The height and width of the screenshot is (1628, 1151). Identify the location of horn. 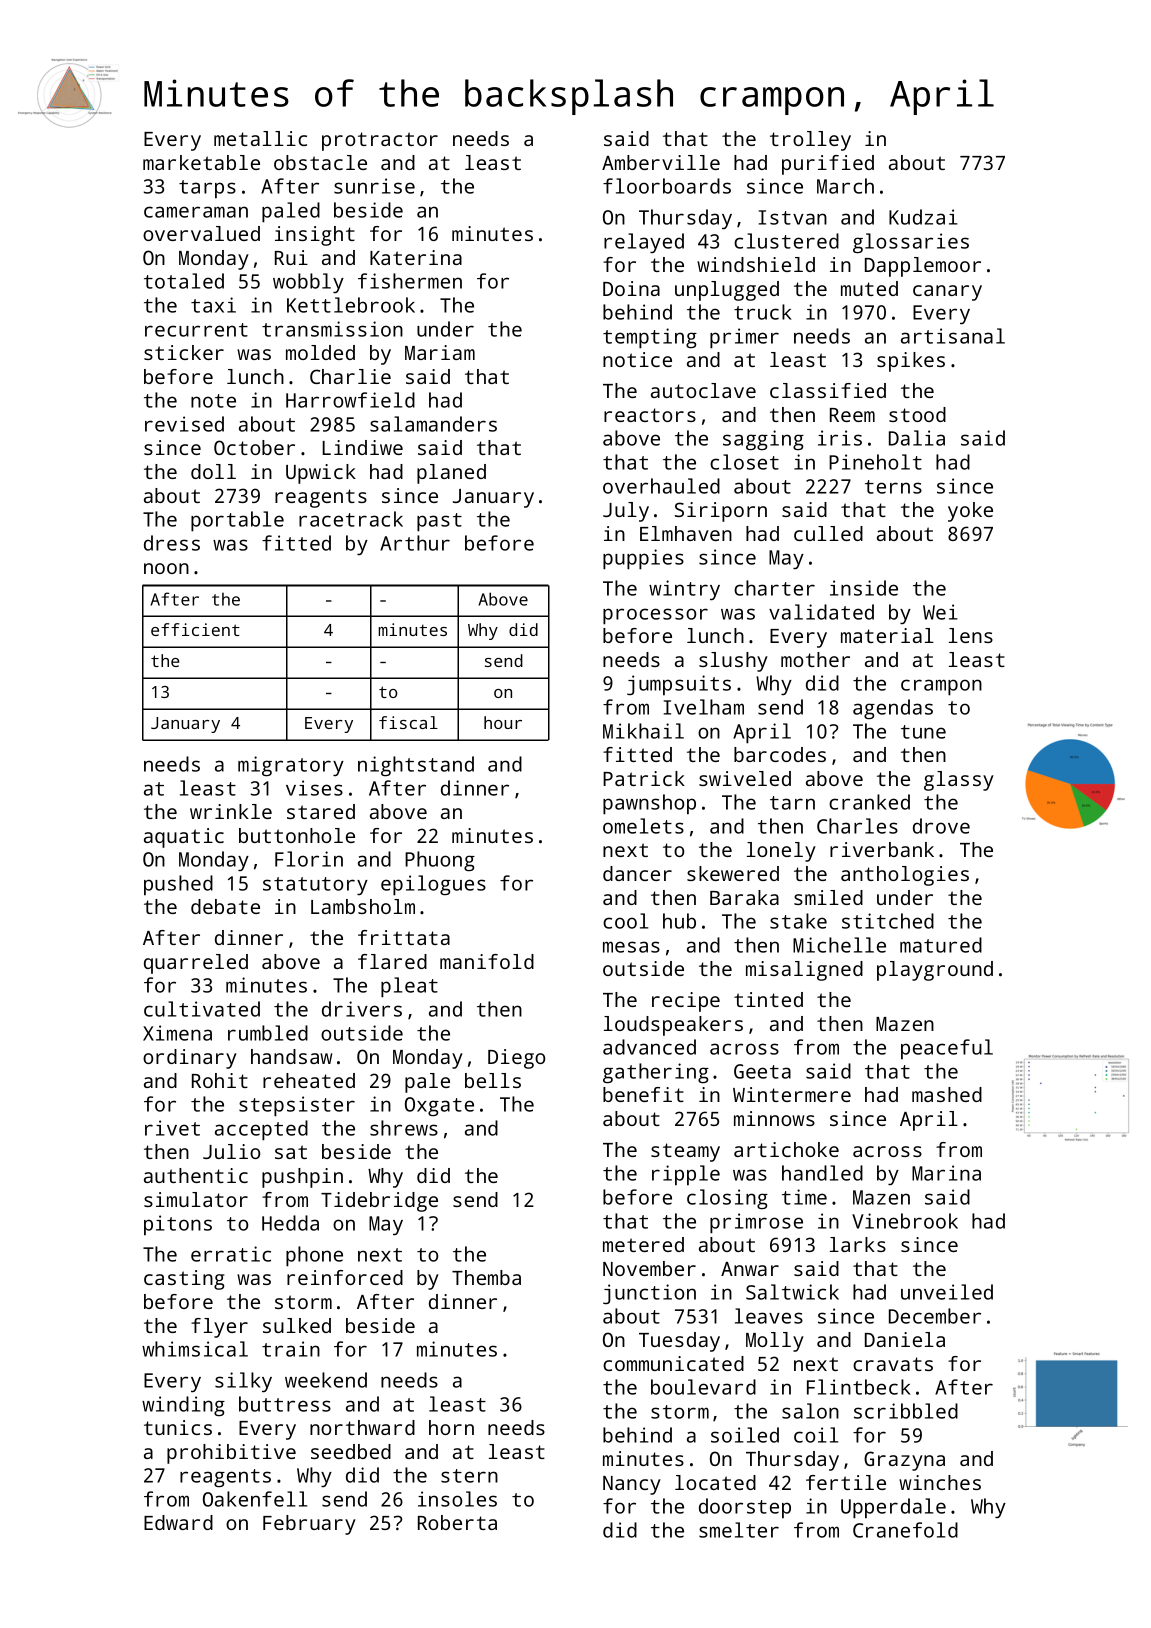
(451, 1427).
